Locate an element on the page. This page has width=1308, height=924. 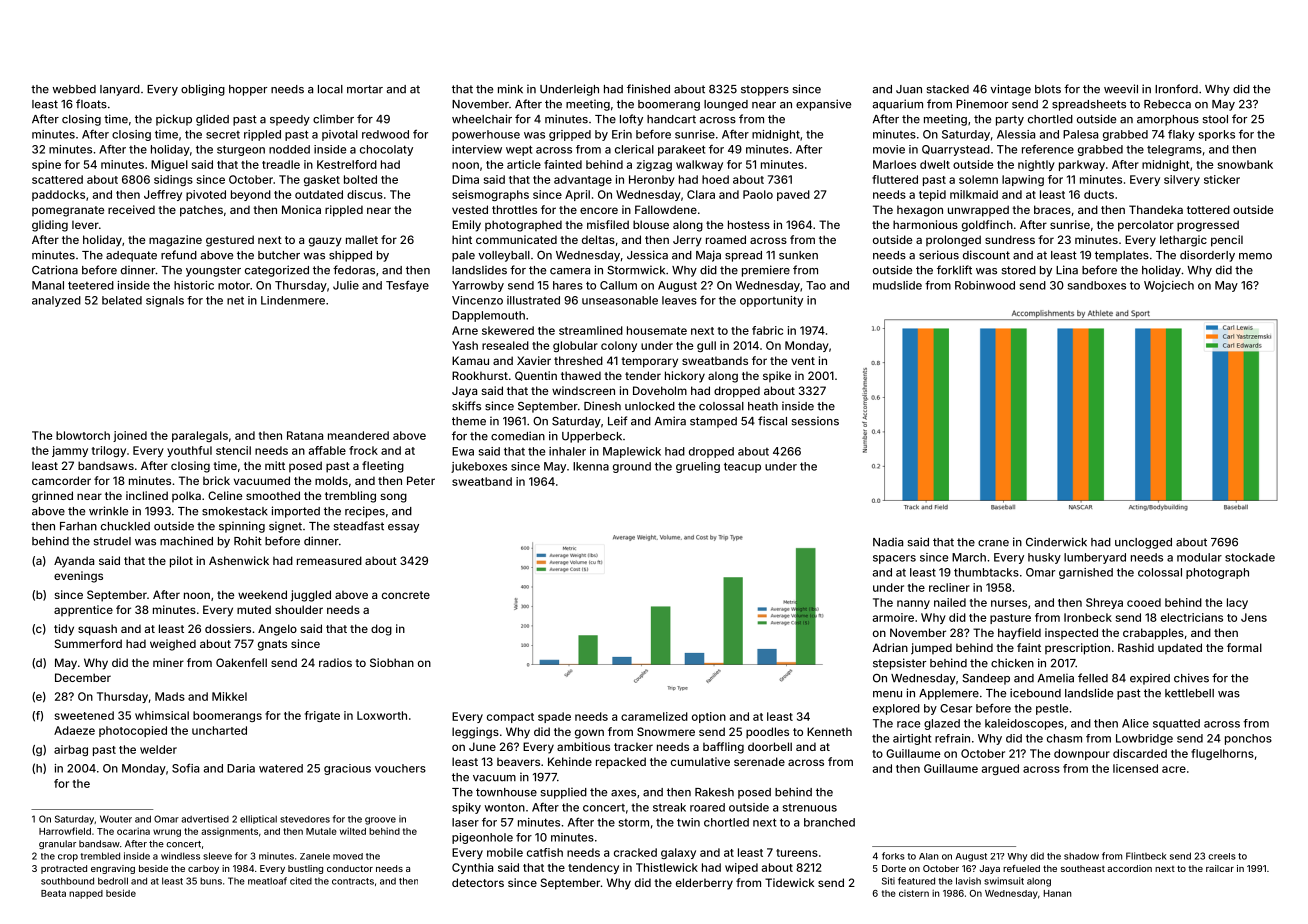
Dima is located at coordinates (465, 179).
